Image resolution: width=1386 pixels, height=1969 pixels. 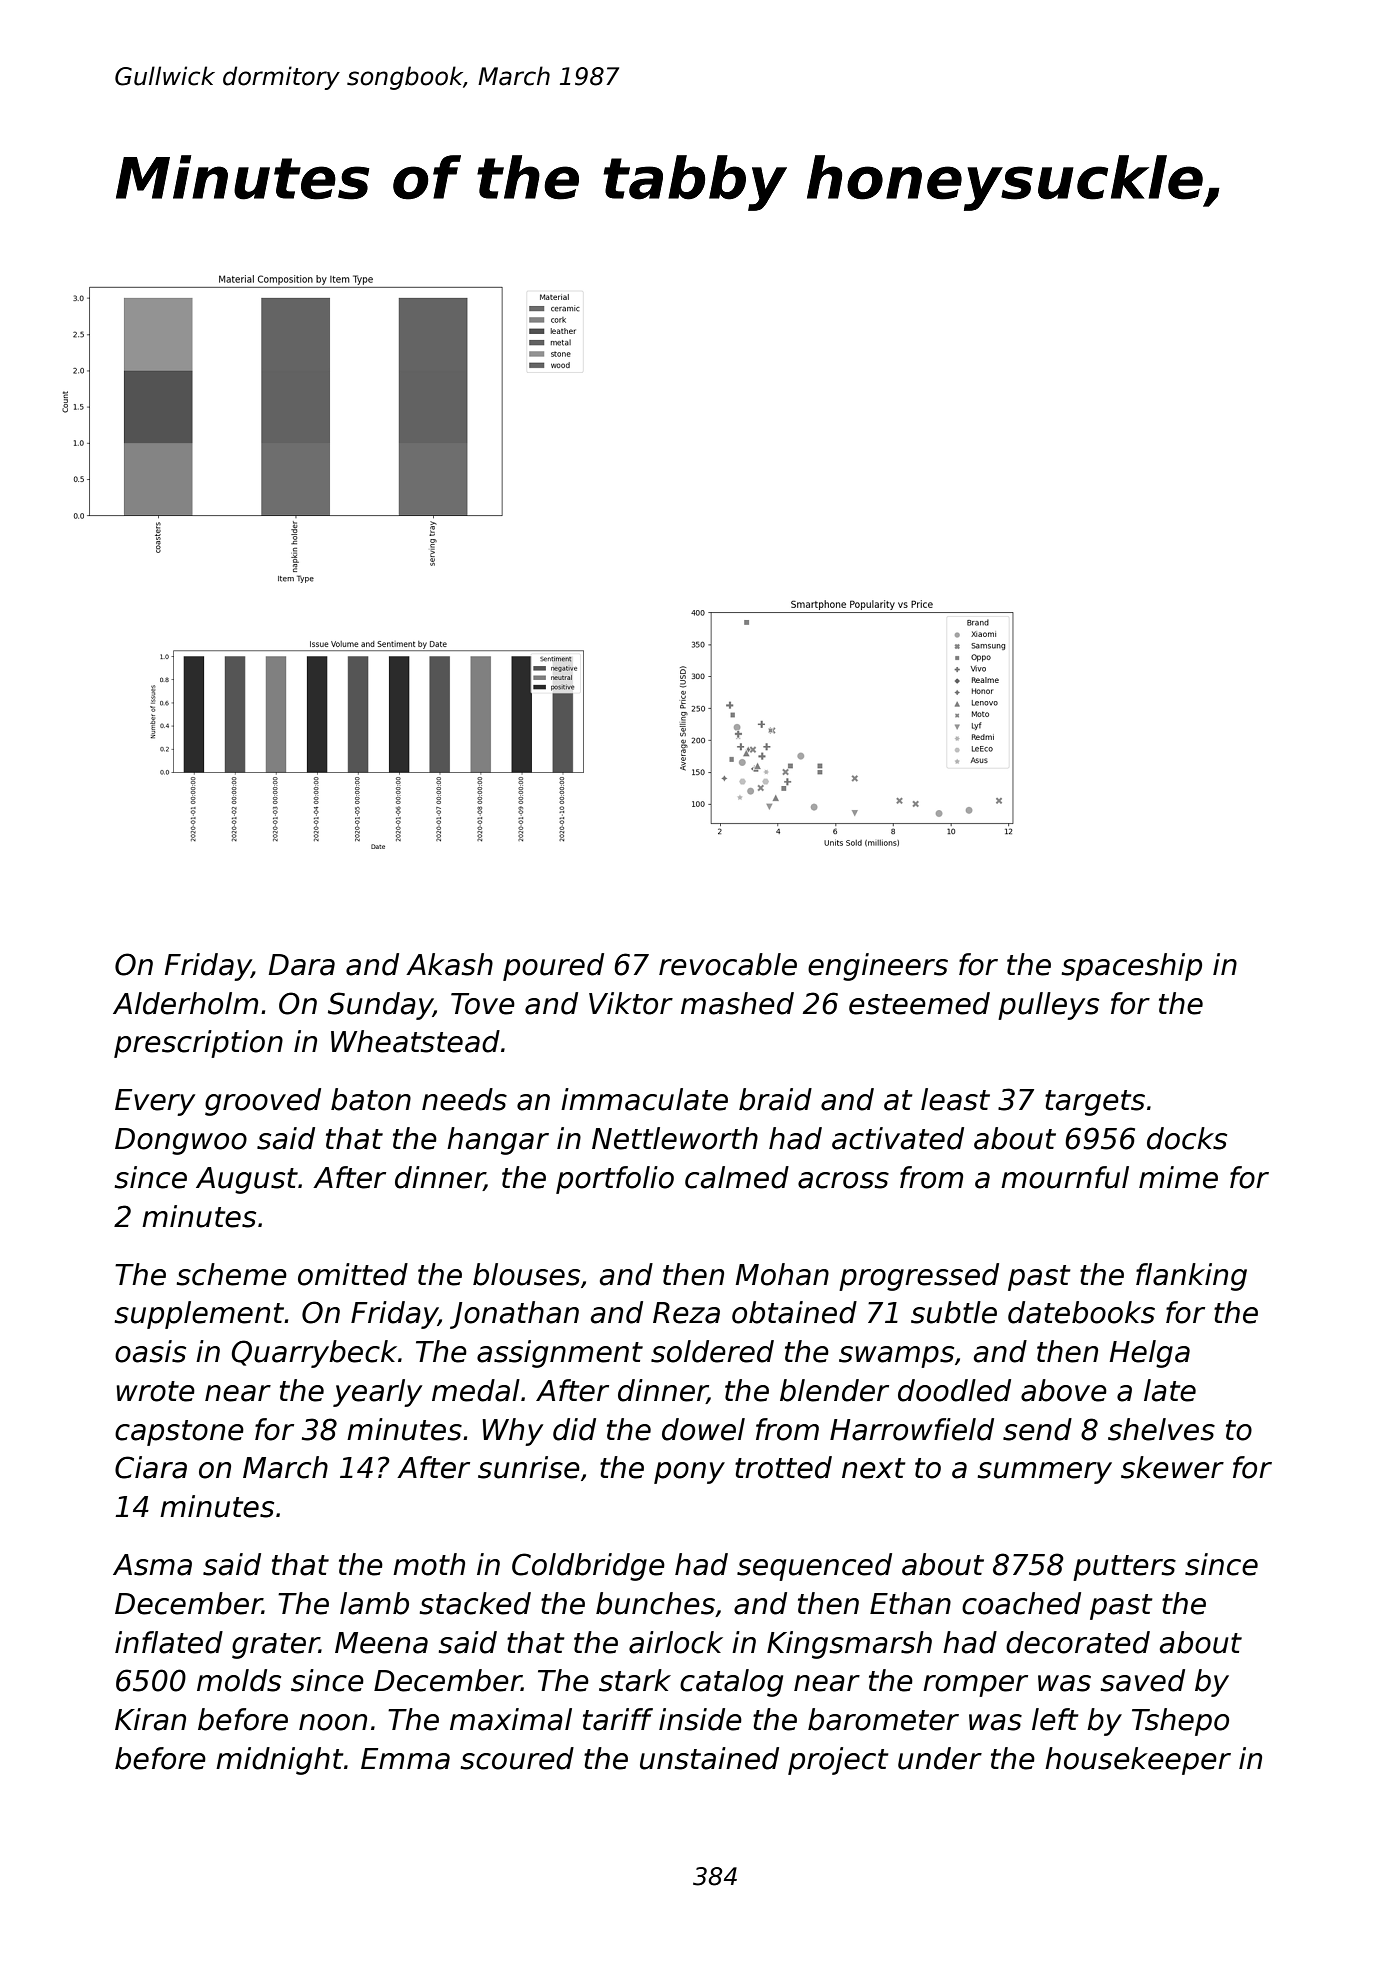 I want to click on moth, so click(x=429, y=1564).
